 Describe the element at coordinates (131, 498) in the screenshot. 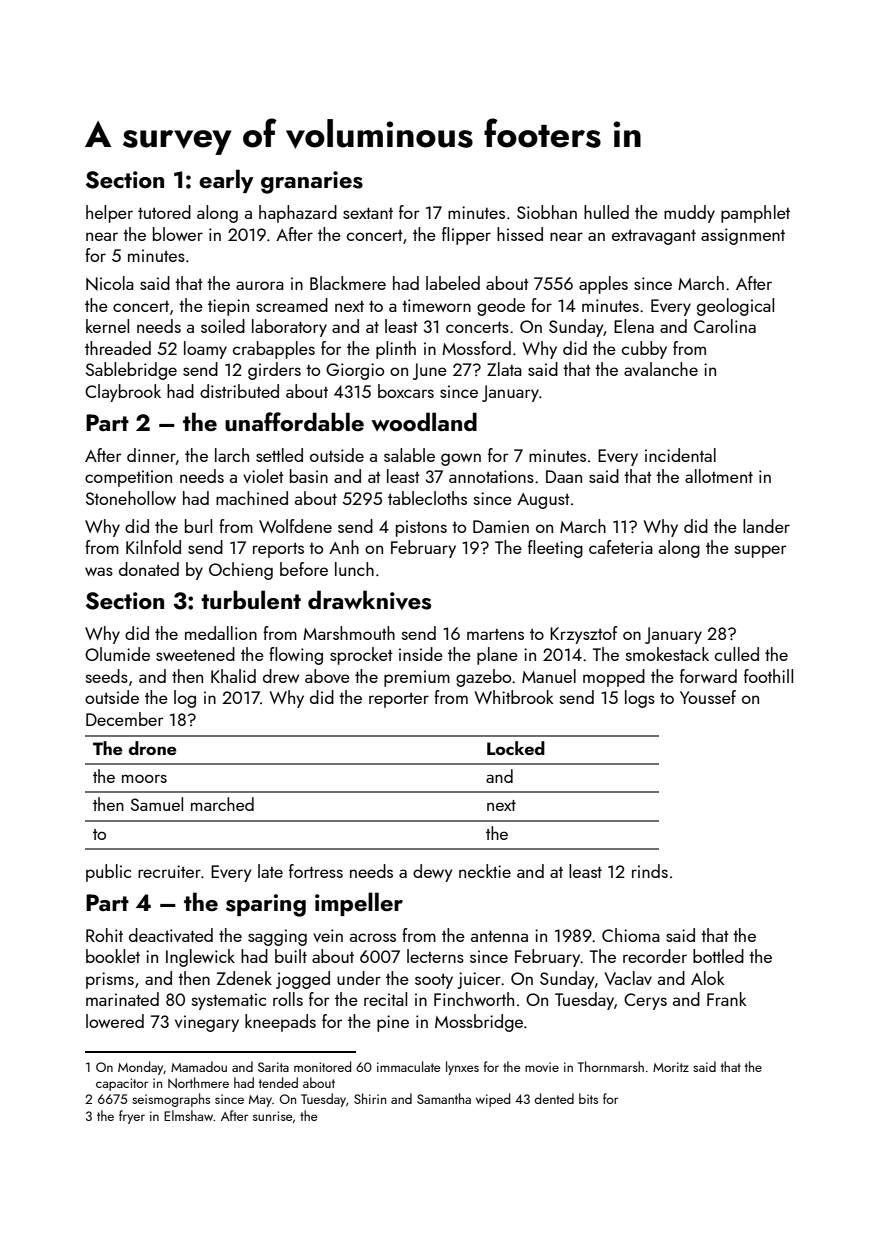

I see `Stonehollow` at that location.
